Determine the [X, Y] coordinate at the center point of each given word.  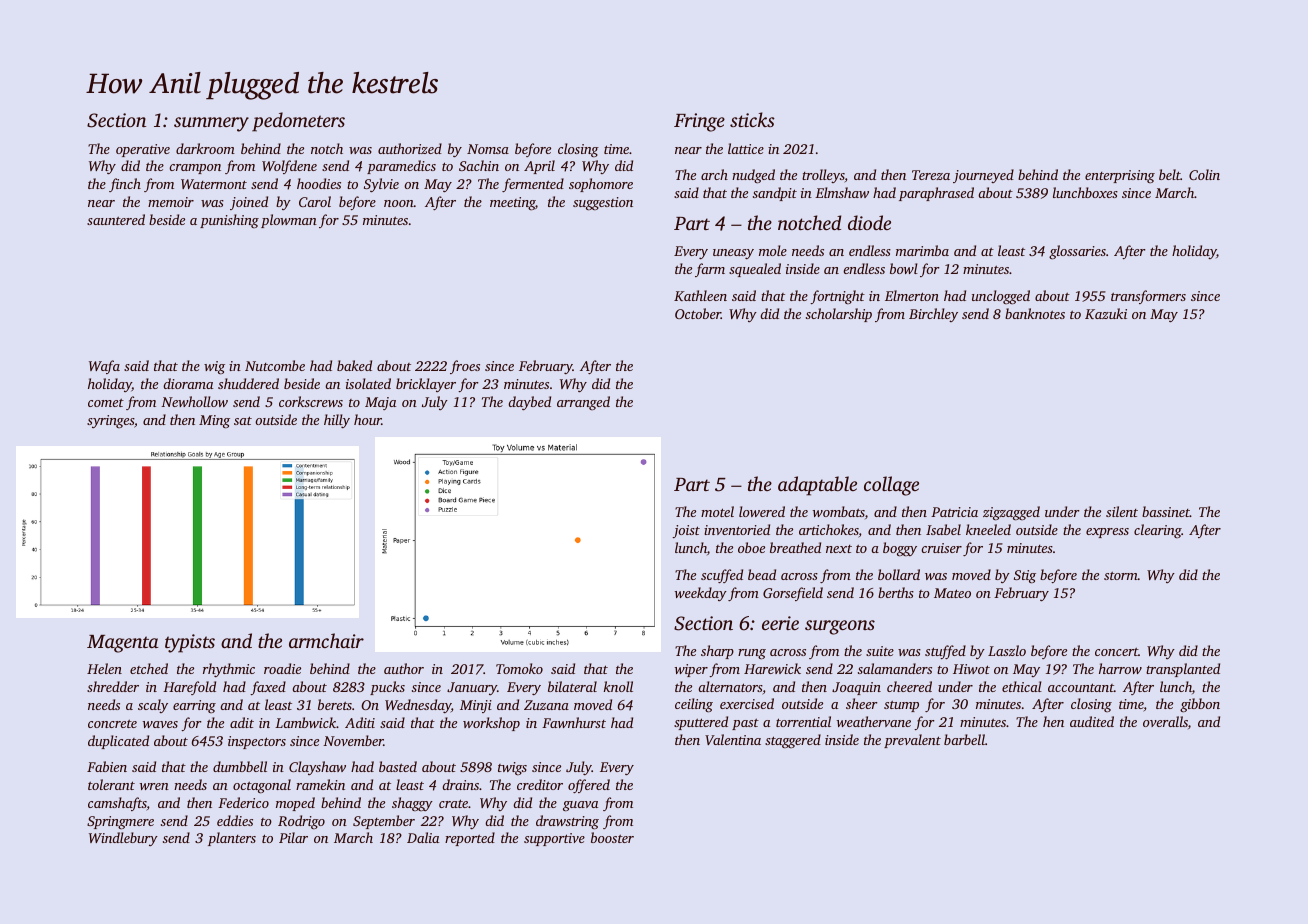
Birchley [933, 315]
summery [211, 124]
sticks [752, 119]
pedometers [298, 122]
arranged [583, 403]
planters [232, 839]
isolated [368, 383]
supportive [554, 839]
